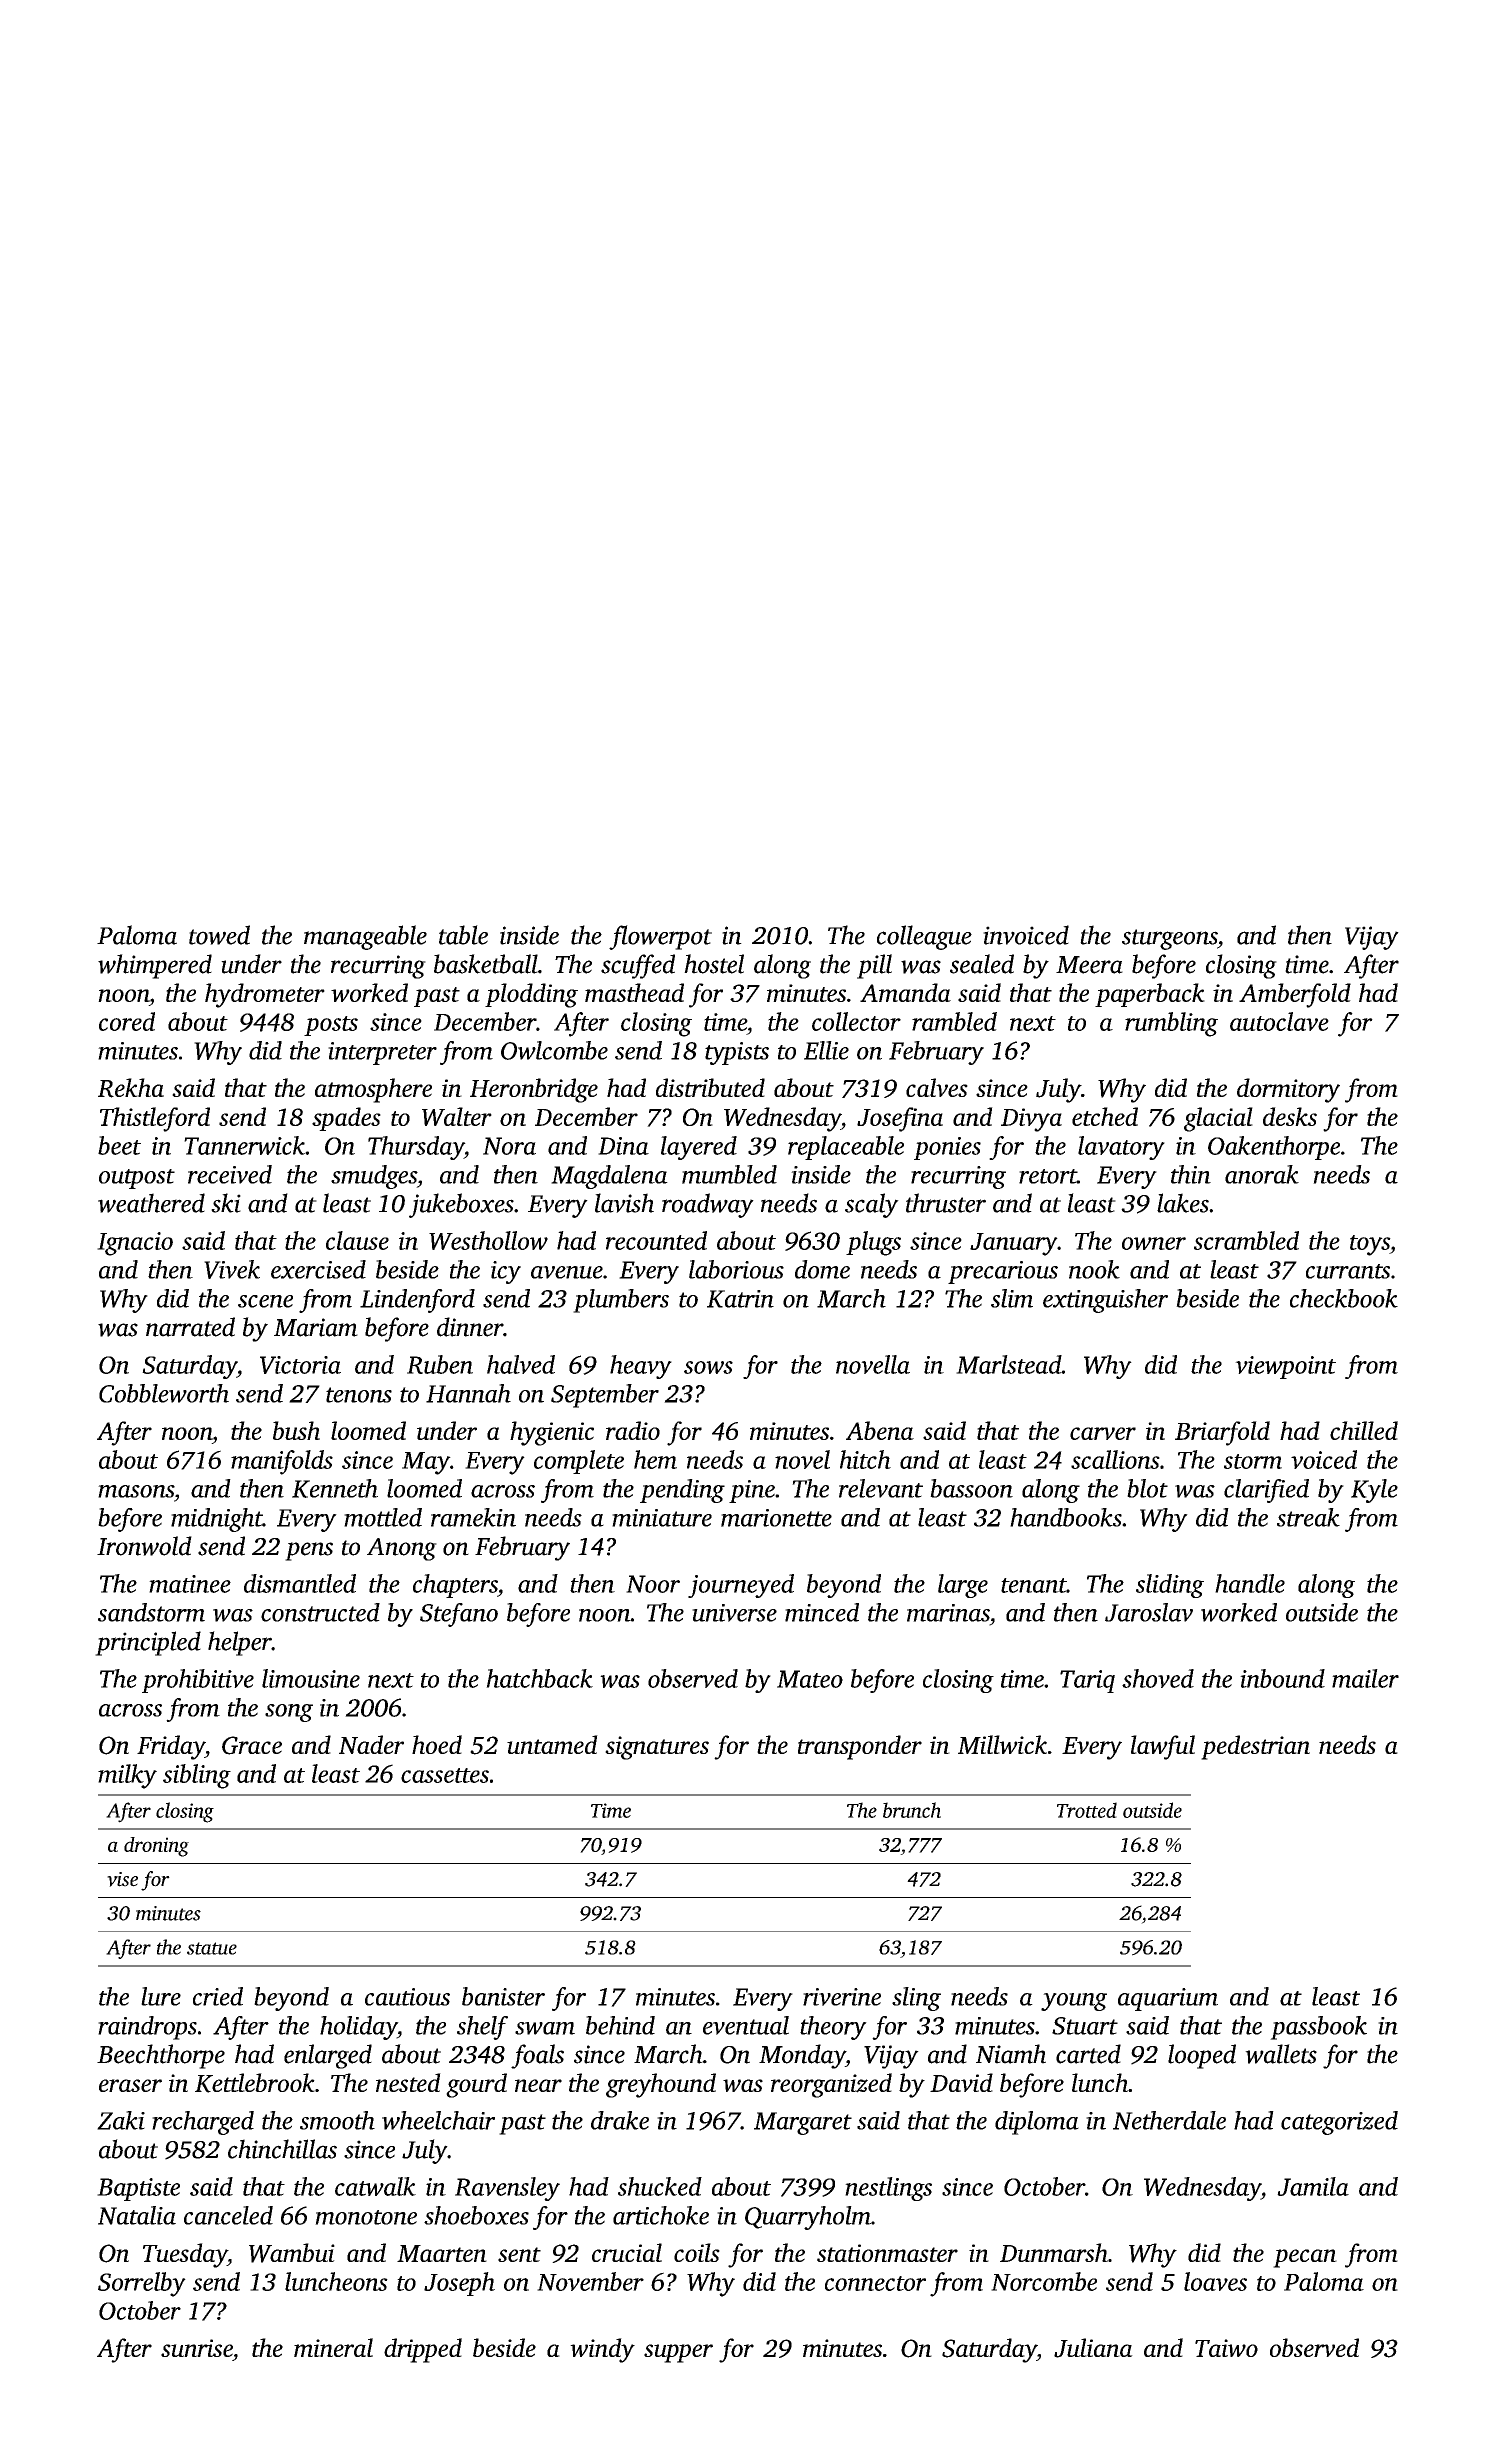  I want to click on cassettes, so click(445, 1775).
